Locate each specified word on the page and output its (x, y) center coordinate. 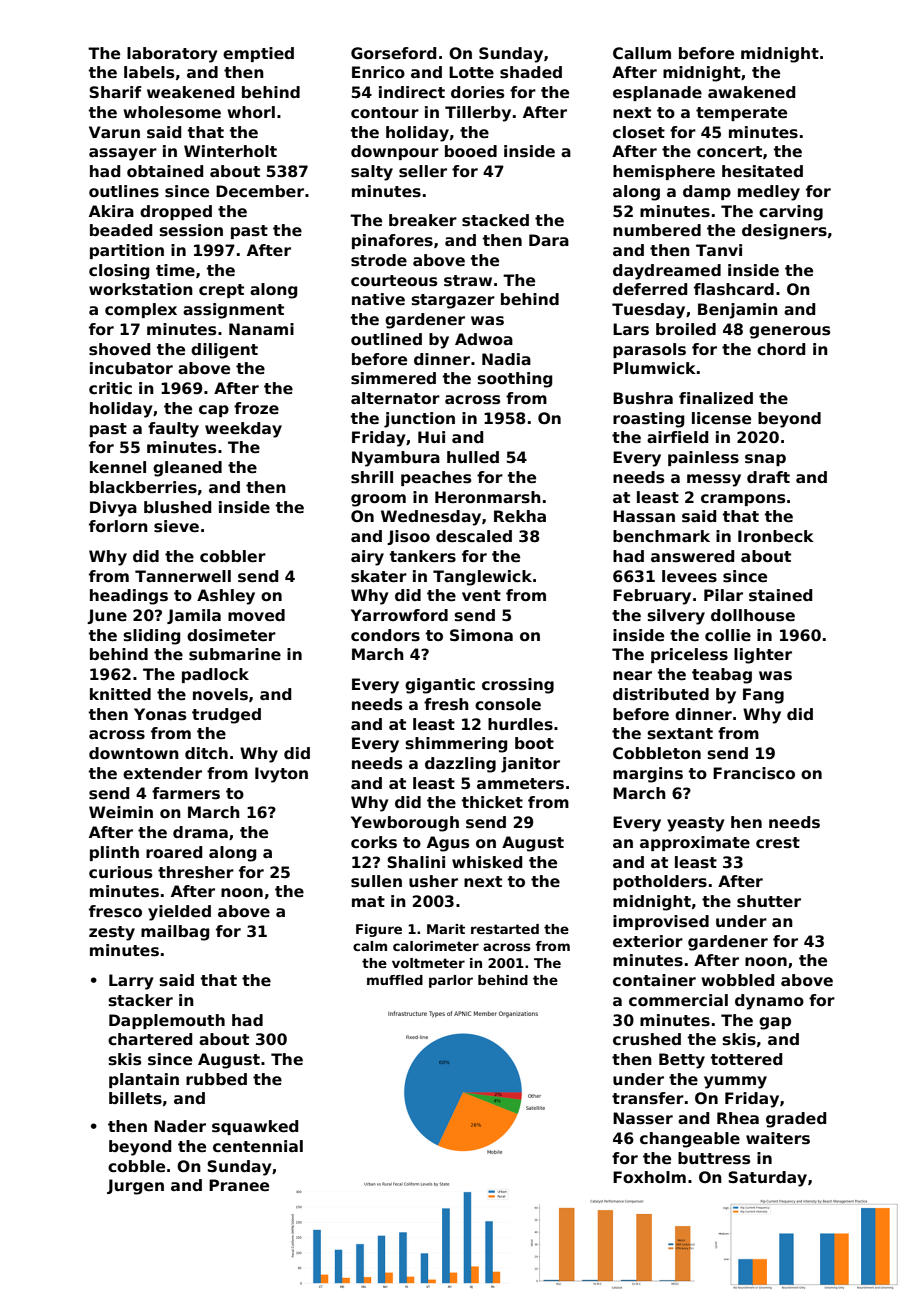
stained (780, 595)
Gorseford (393, 53)
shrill (372, 477)
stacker (141, 1000)
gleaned (187, 469)
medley (769, 193)
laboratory (172, 55)
